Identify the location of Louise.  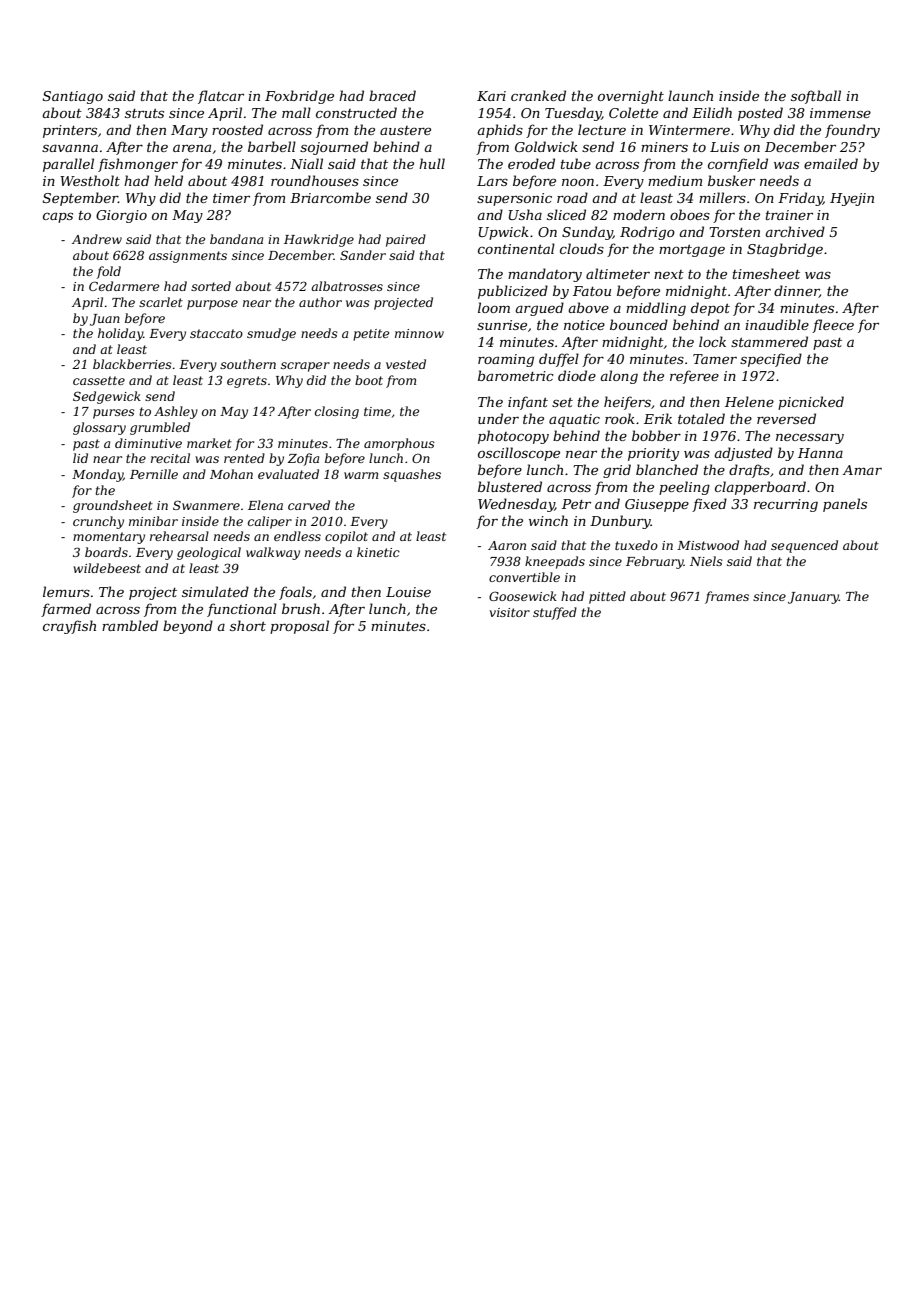
(408, 592).
